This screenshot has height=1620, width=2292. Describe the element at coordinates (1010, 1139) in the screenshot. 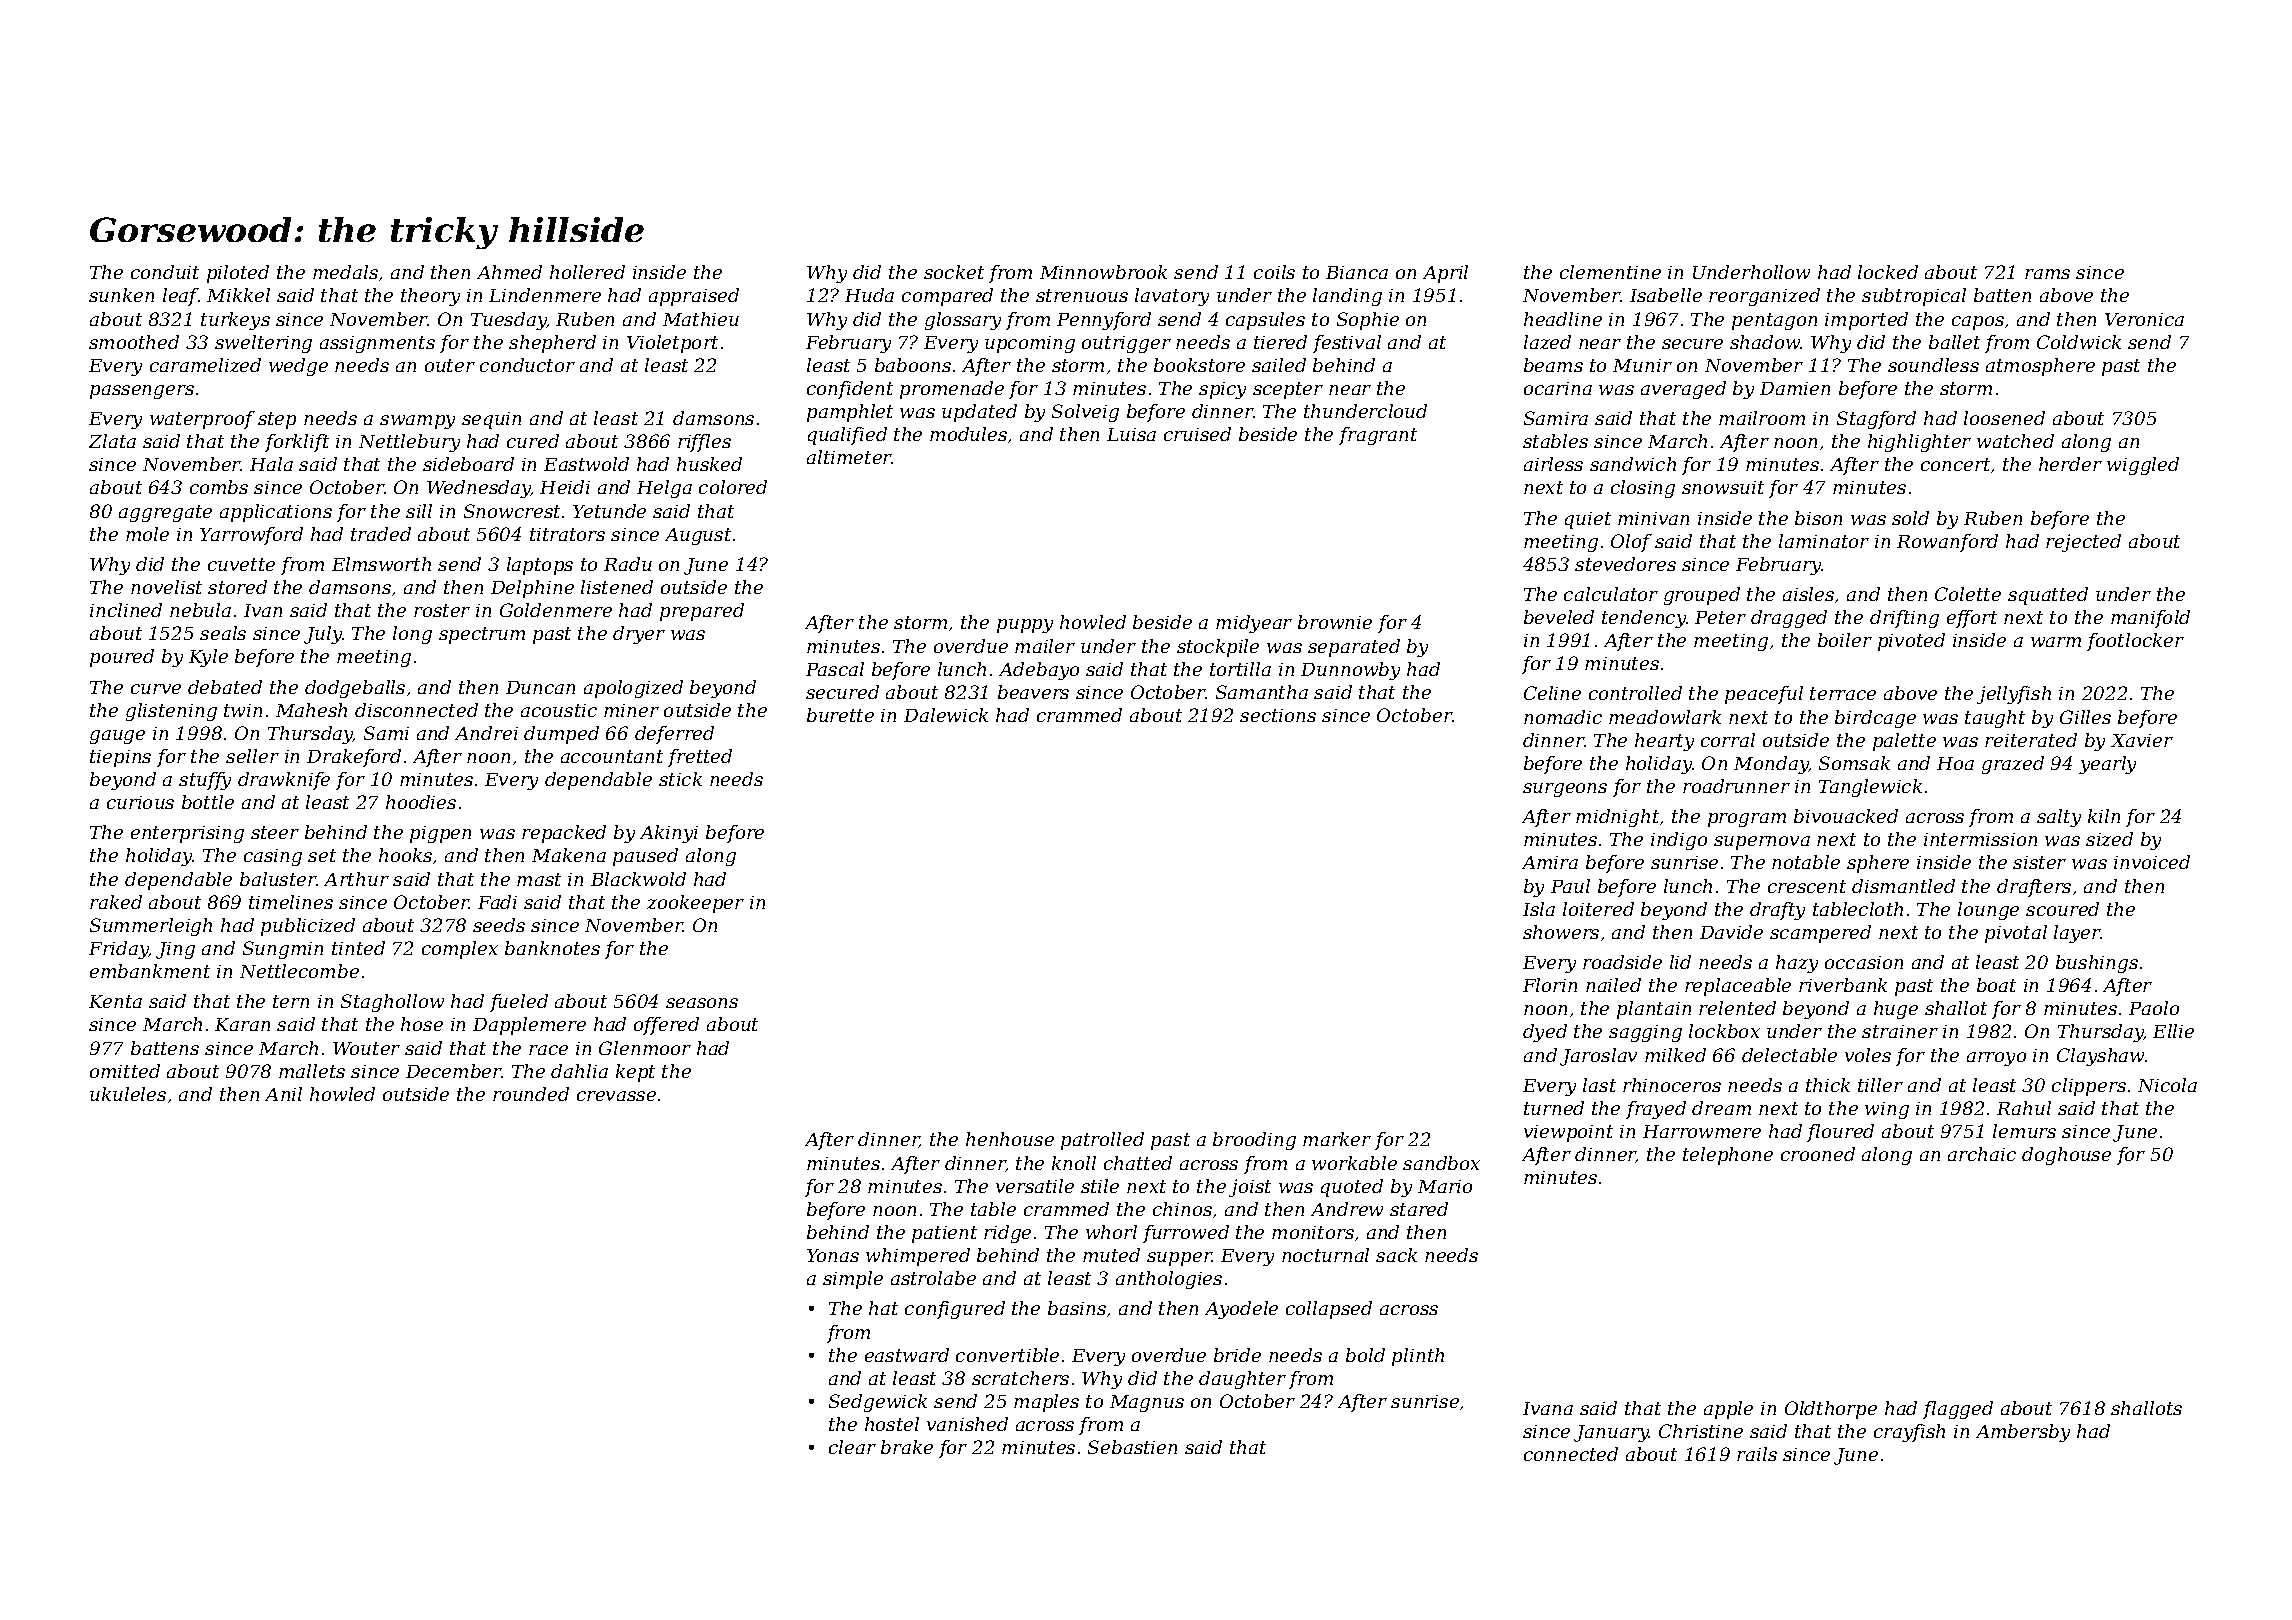

I see `henhouse` at that location.
